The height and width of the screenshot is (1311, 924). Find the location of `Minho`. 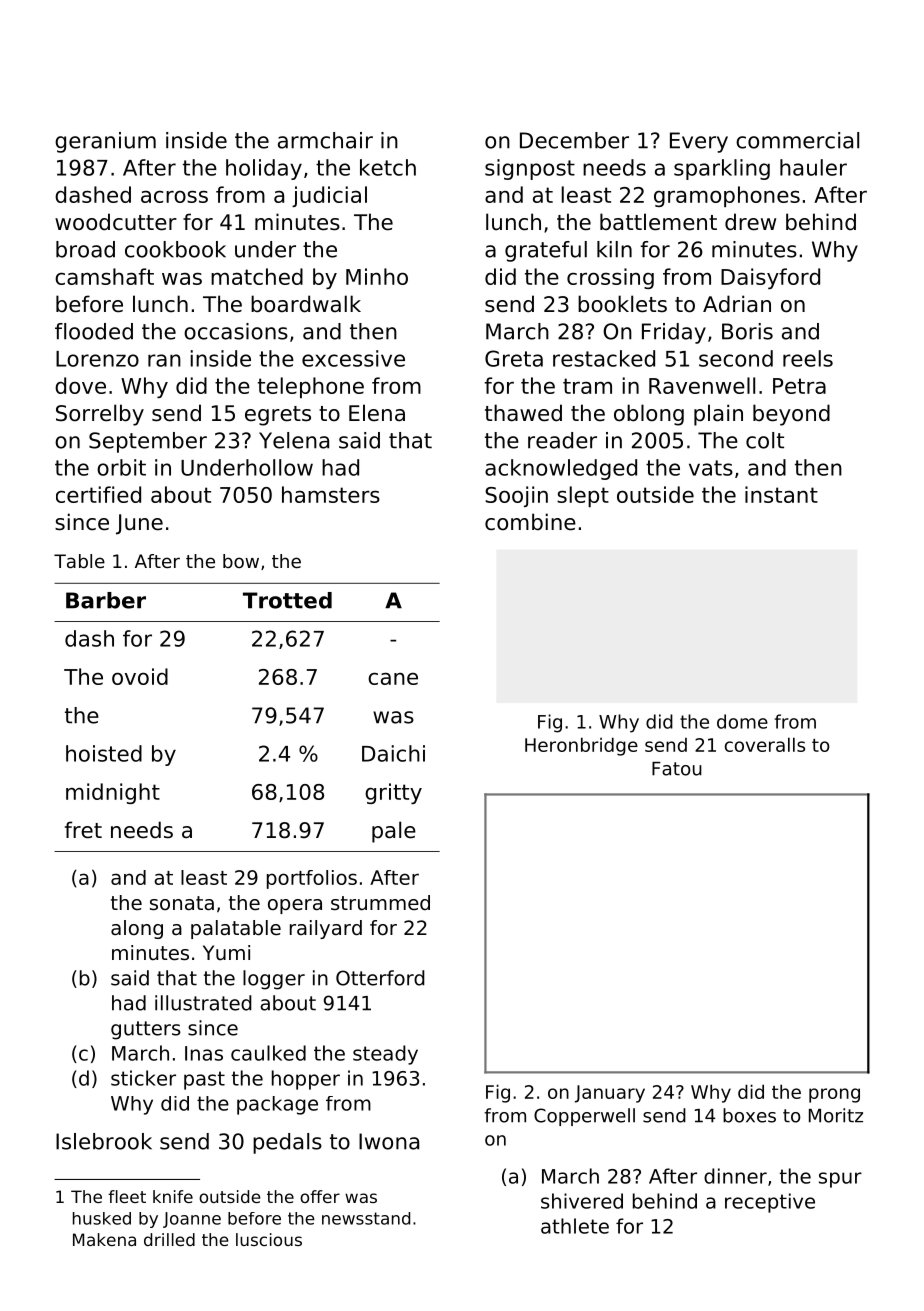

Minho is located at coordinates (377, 276).
